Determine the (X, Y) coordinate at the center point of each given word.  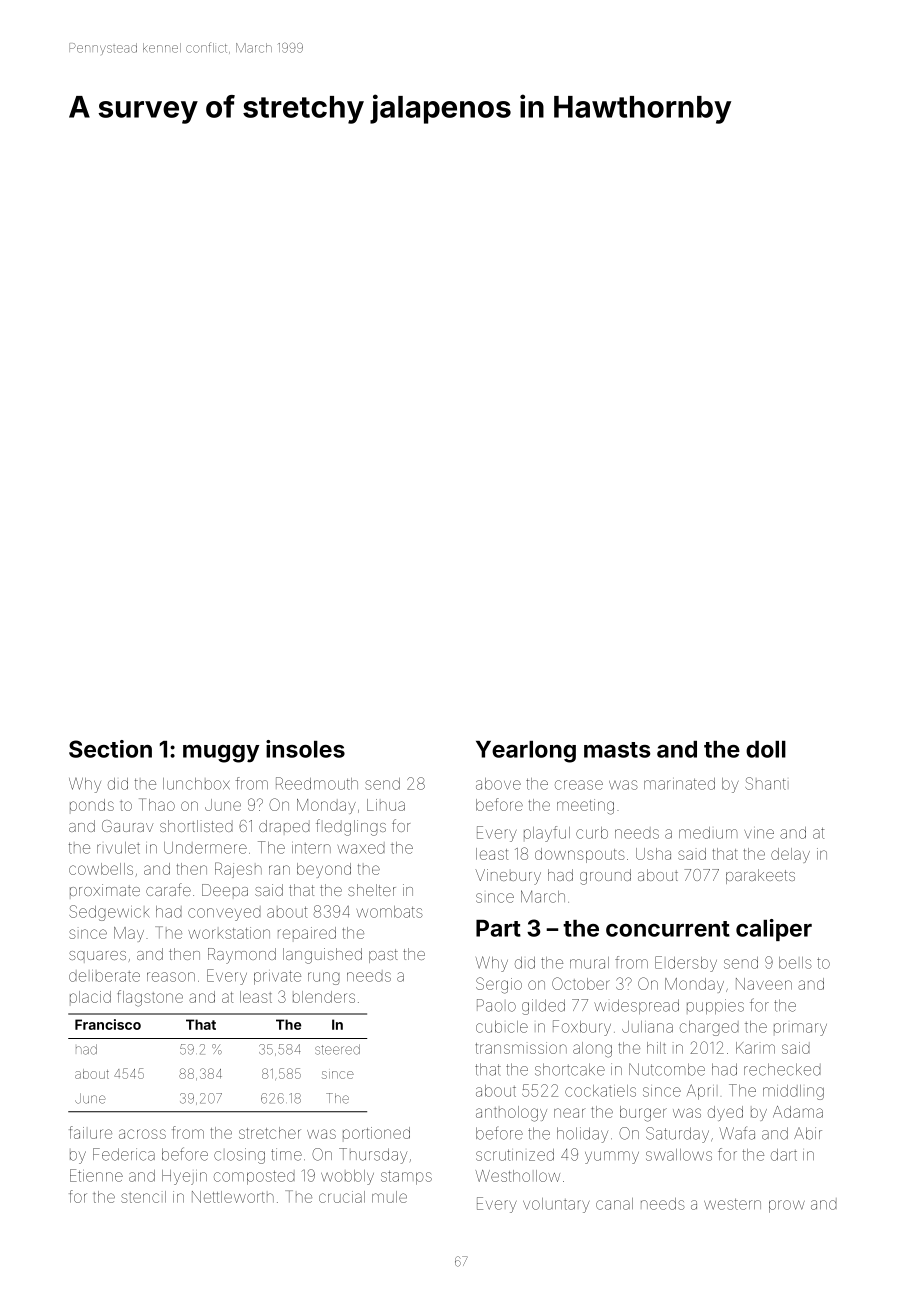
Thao (157, 804)
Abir (808, 1133)
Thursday (373, 1156)
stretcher (270, 1133)
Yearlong (526, 752)
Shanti (765, 783)
